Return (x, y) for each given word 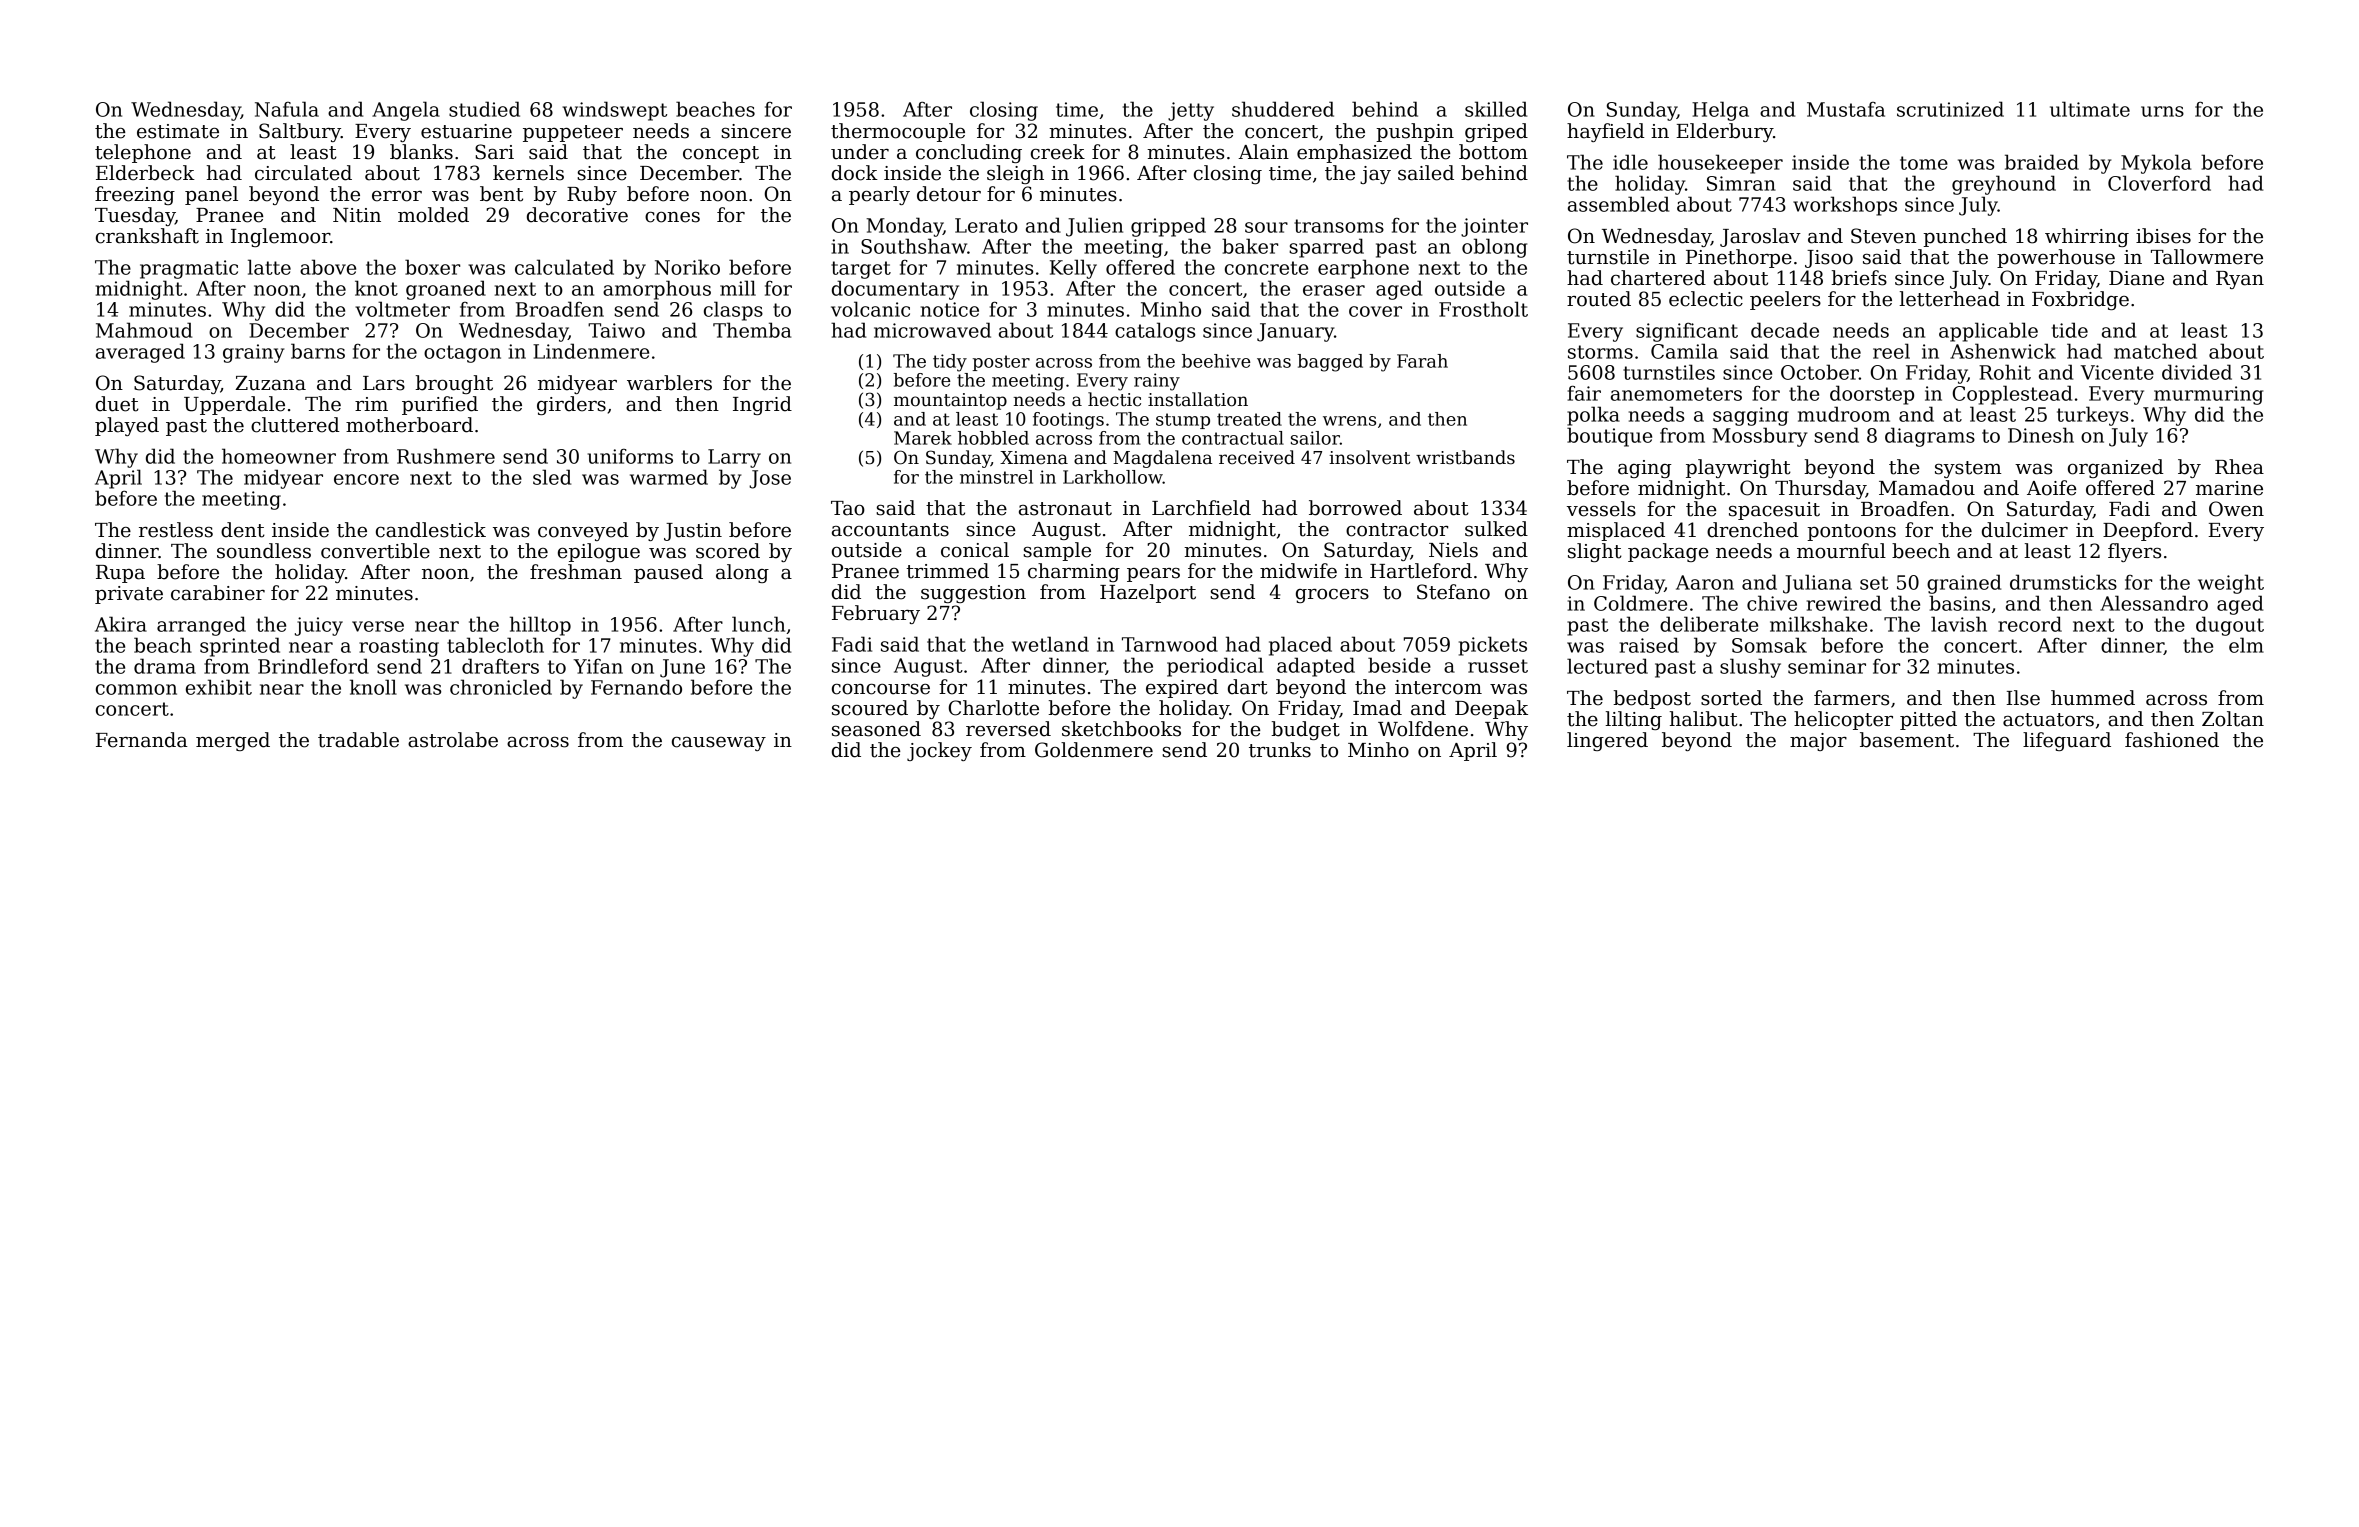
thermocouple (898, 132)
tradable (358, 740)
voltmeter (402, 309)
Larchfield (1201, 508)
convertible (375, 551)
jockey (939, 751)
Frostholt (1483, 309)
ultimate (2090, 109)
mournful (1841, 551)
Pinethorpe (1739, 258)
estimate (178, 131)
